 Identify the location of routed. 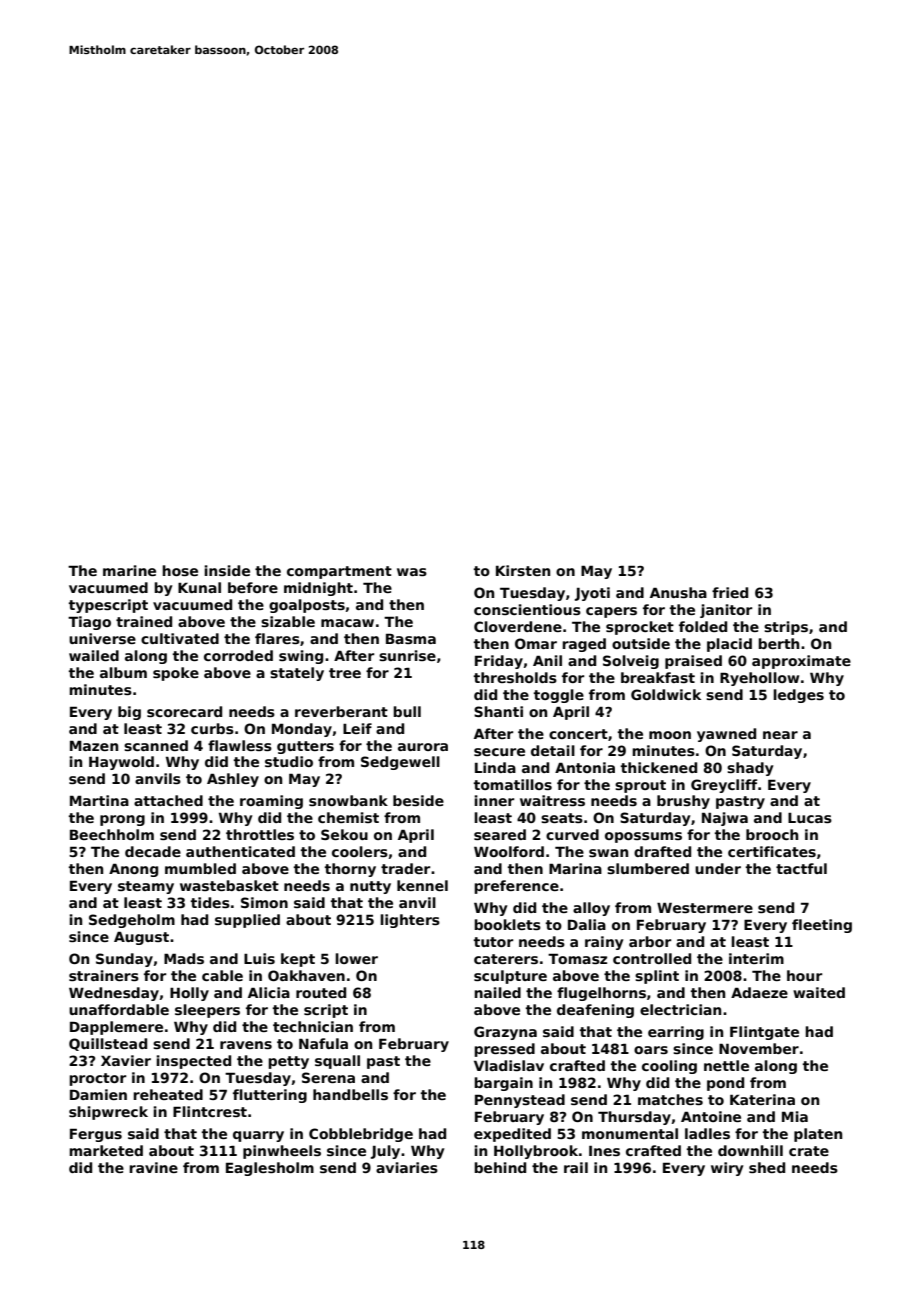
(321, 992).
